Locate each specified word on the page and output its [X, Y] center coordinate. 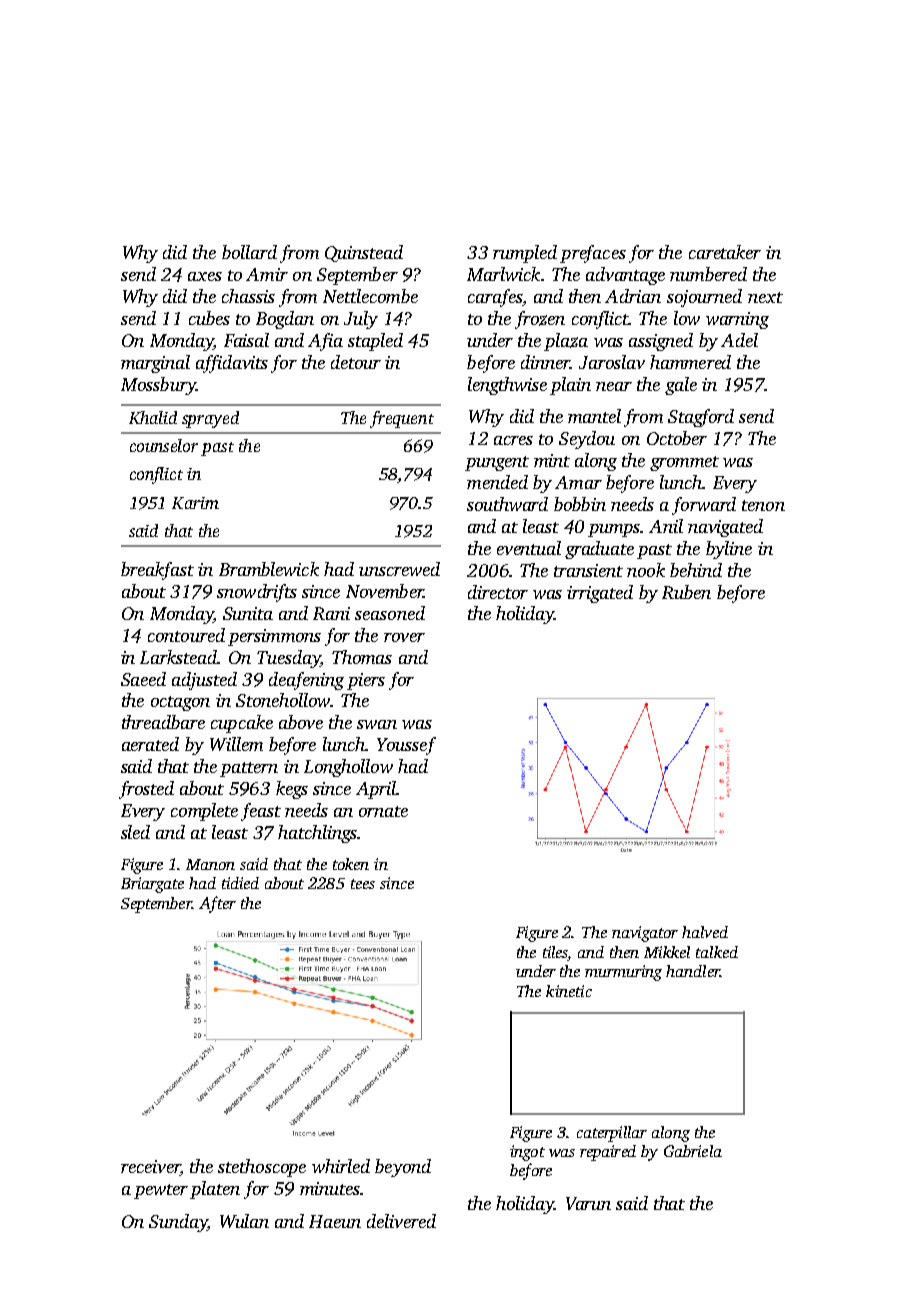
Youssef [406, 746]
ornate [383, 811]
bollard [249, 252]
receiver [150, 1168]
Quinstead [364, 253]
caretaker [725, 252]
